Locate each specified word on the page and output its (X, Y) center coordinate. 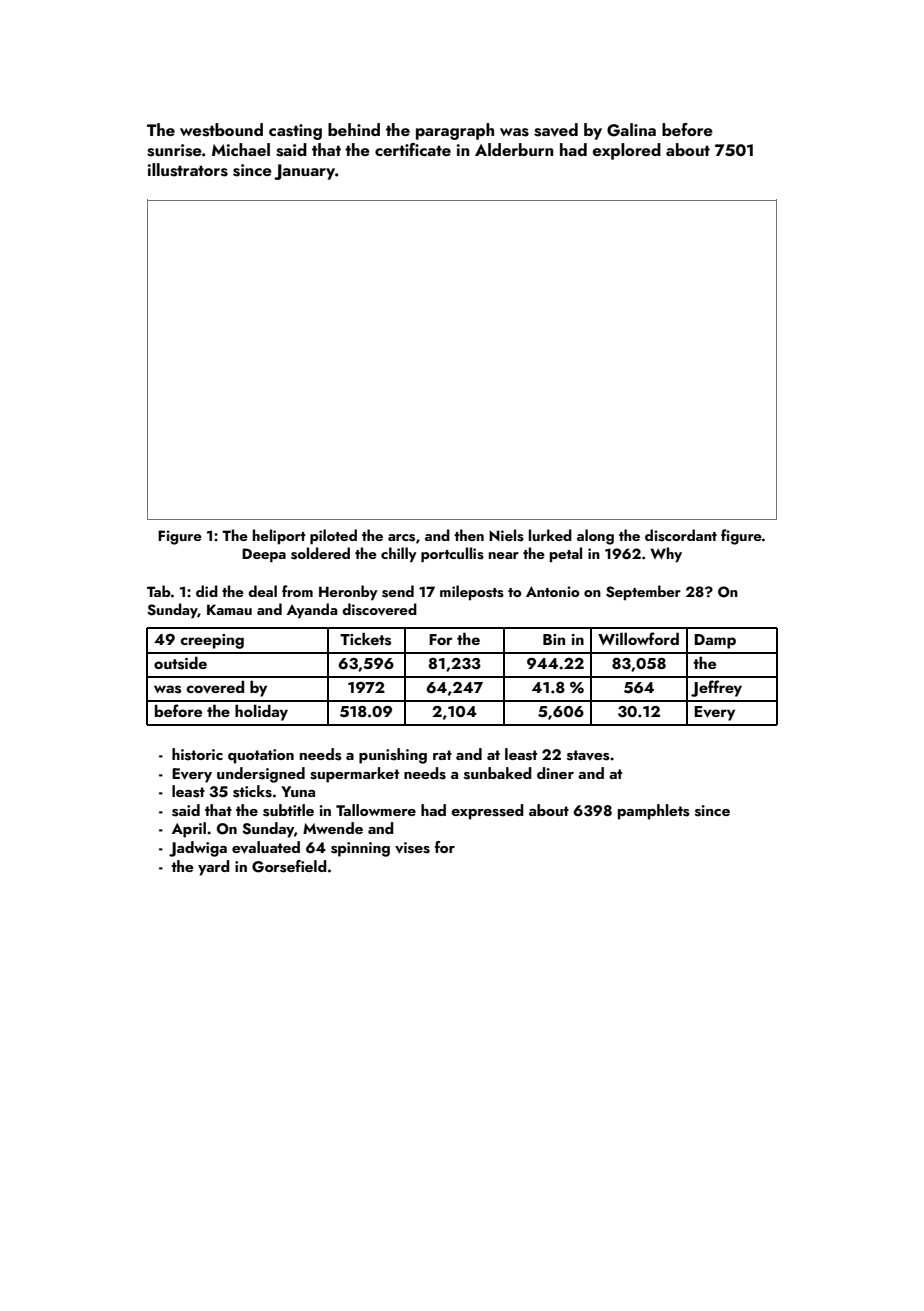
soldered (320, 553)
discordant (681, 535)
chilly (399, 554)
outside (180, 663)
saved (556, 130)
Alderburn (514, 149)
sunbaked (498, 773)
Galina (631, 130)
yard (214, 868)
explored (627, 151)
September (643, 592)
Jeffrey (716, 688)
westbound (221, 130)
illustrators (188, 170)
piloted (333, 537)
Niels (506, 535)
